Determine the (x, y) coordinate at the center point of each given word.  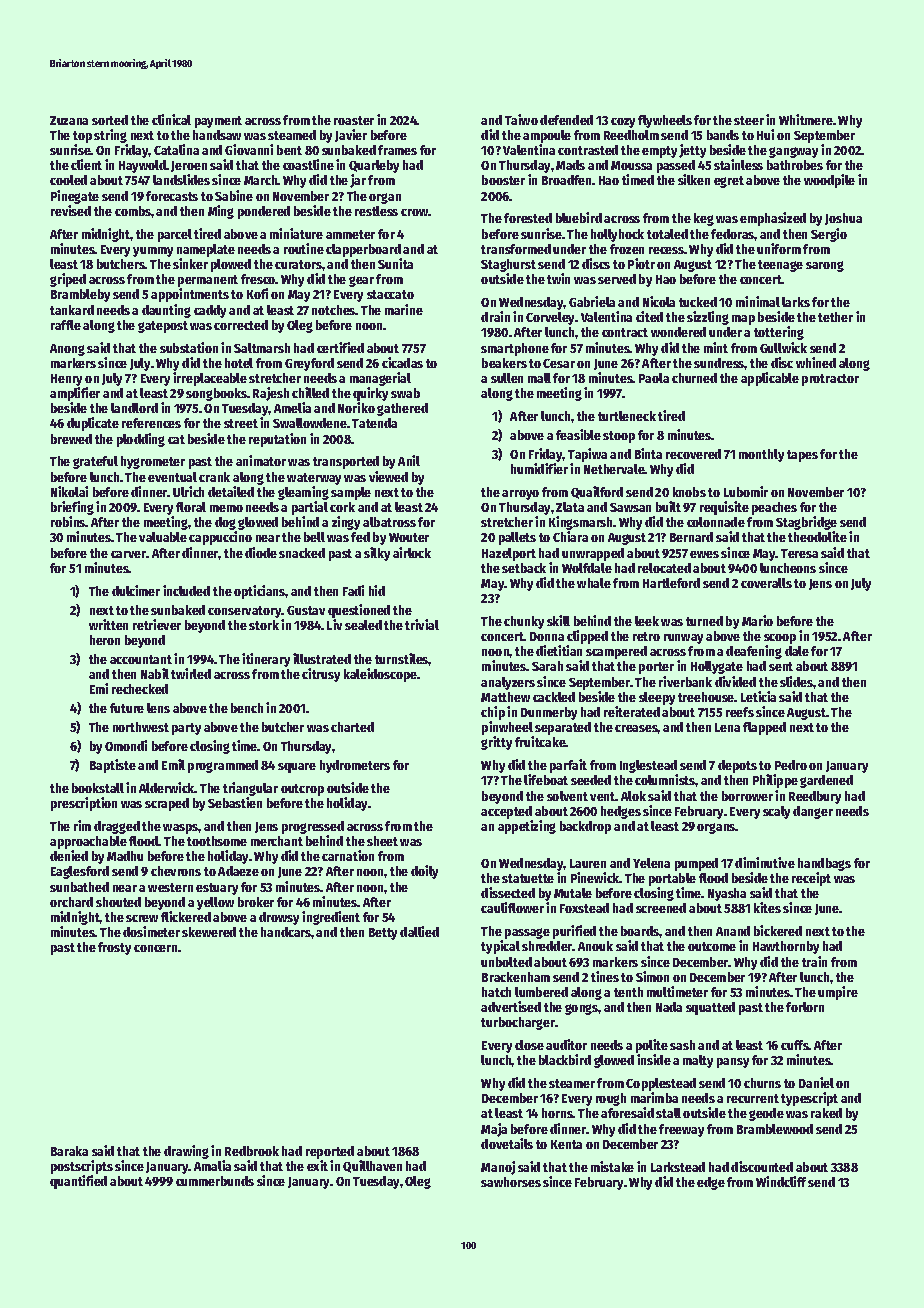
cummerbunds (215, 1181)
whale (594, 583)
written (108, 624)
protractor (830, 380)
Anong (67, 350)
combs (133, 211)
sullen (507, 378)
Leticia (758, 696)
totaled (667, 234)
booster (503, 180)
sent (781, 666)
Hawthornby (786, 947)
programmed (223, 766)
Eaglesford (80, 872)
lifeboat (546, 779)
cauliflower (512, 907)
